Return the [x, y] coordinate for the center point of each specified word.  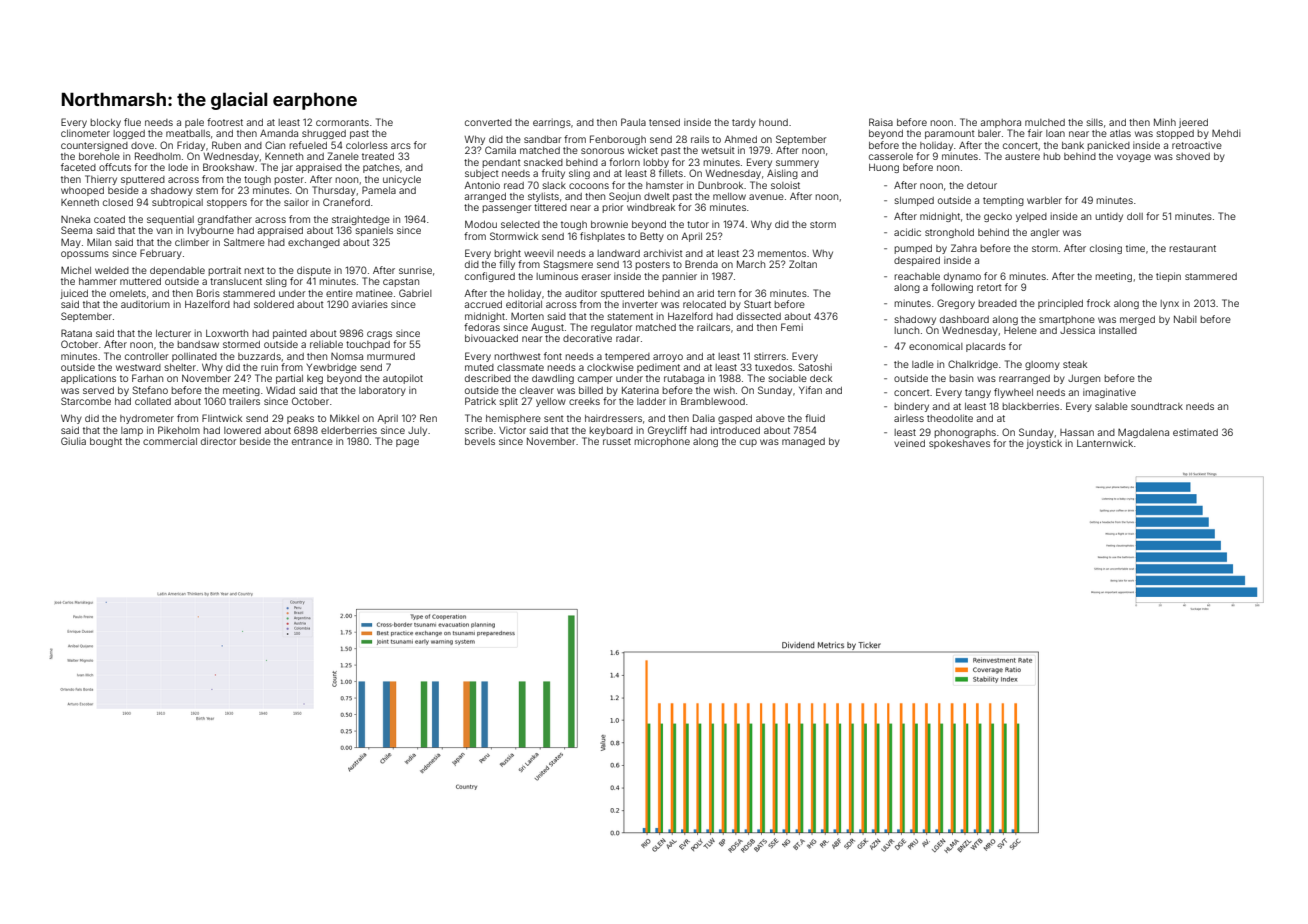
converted [488, 122]
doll [1135, 216]
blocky [105, 123]
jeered [1193, 123]
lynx [1169, 304]
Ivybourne [211, 231]
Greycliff [667, 431]
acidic [907, 232]
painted [290, 334]
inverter [640, 304]
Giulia [73, 441]
